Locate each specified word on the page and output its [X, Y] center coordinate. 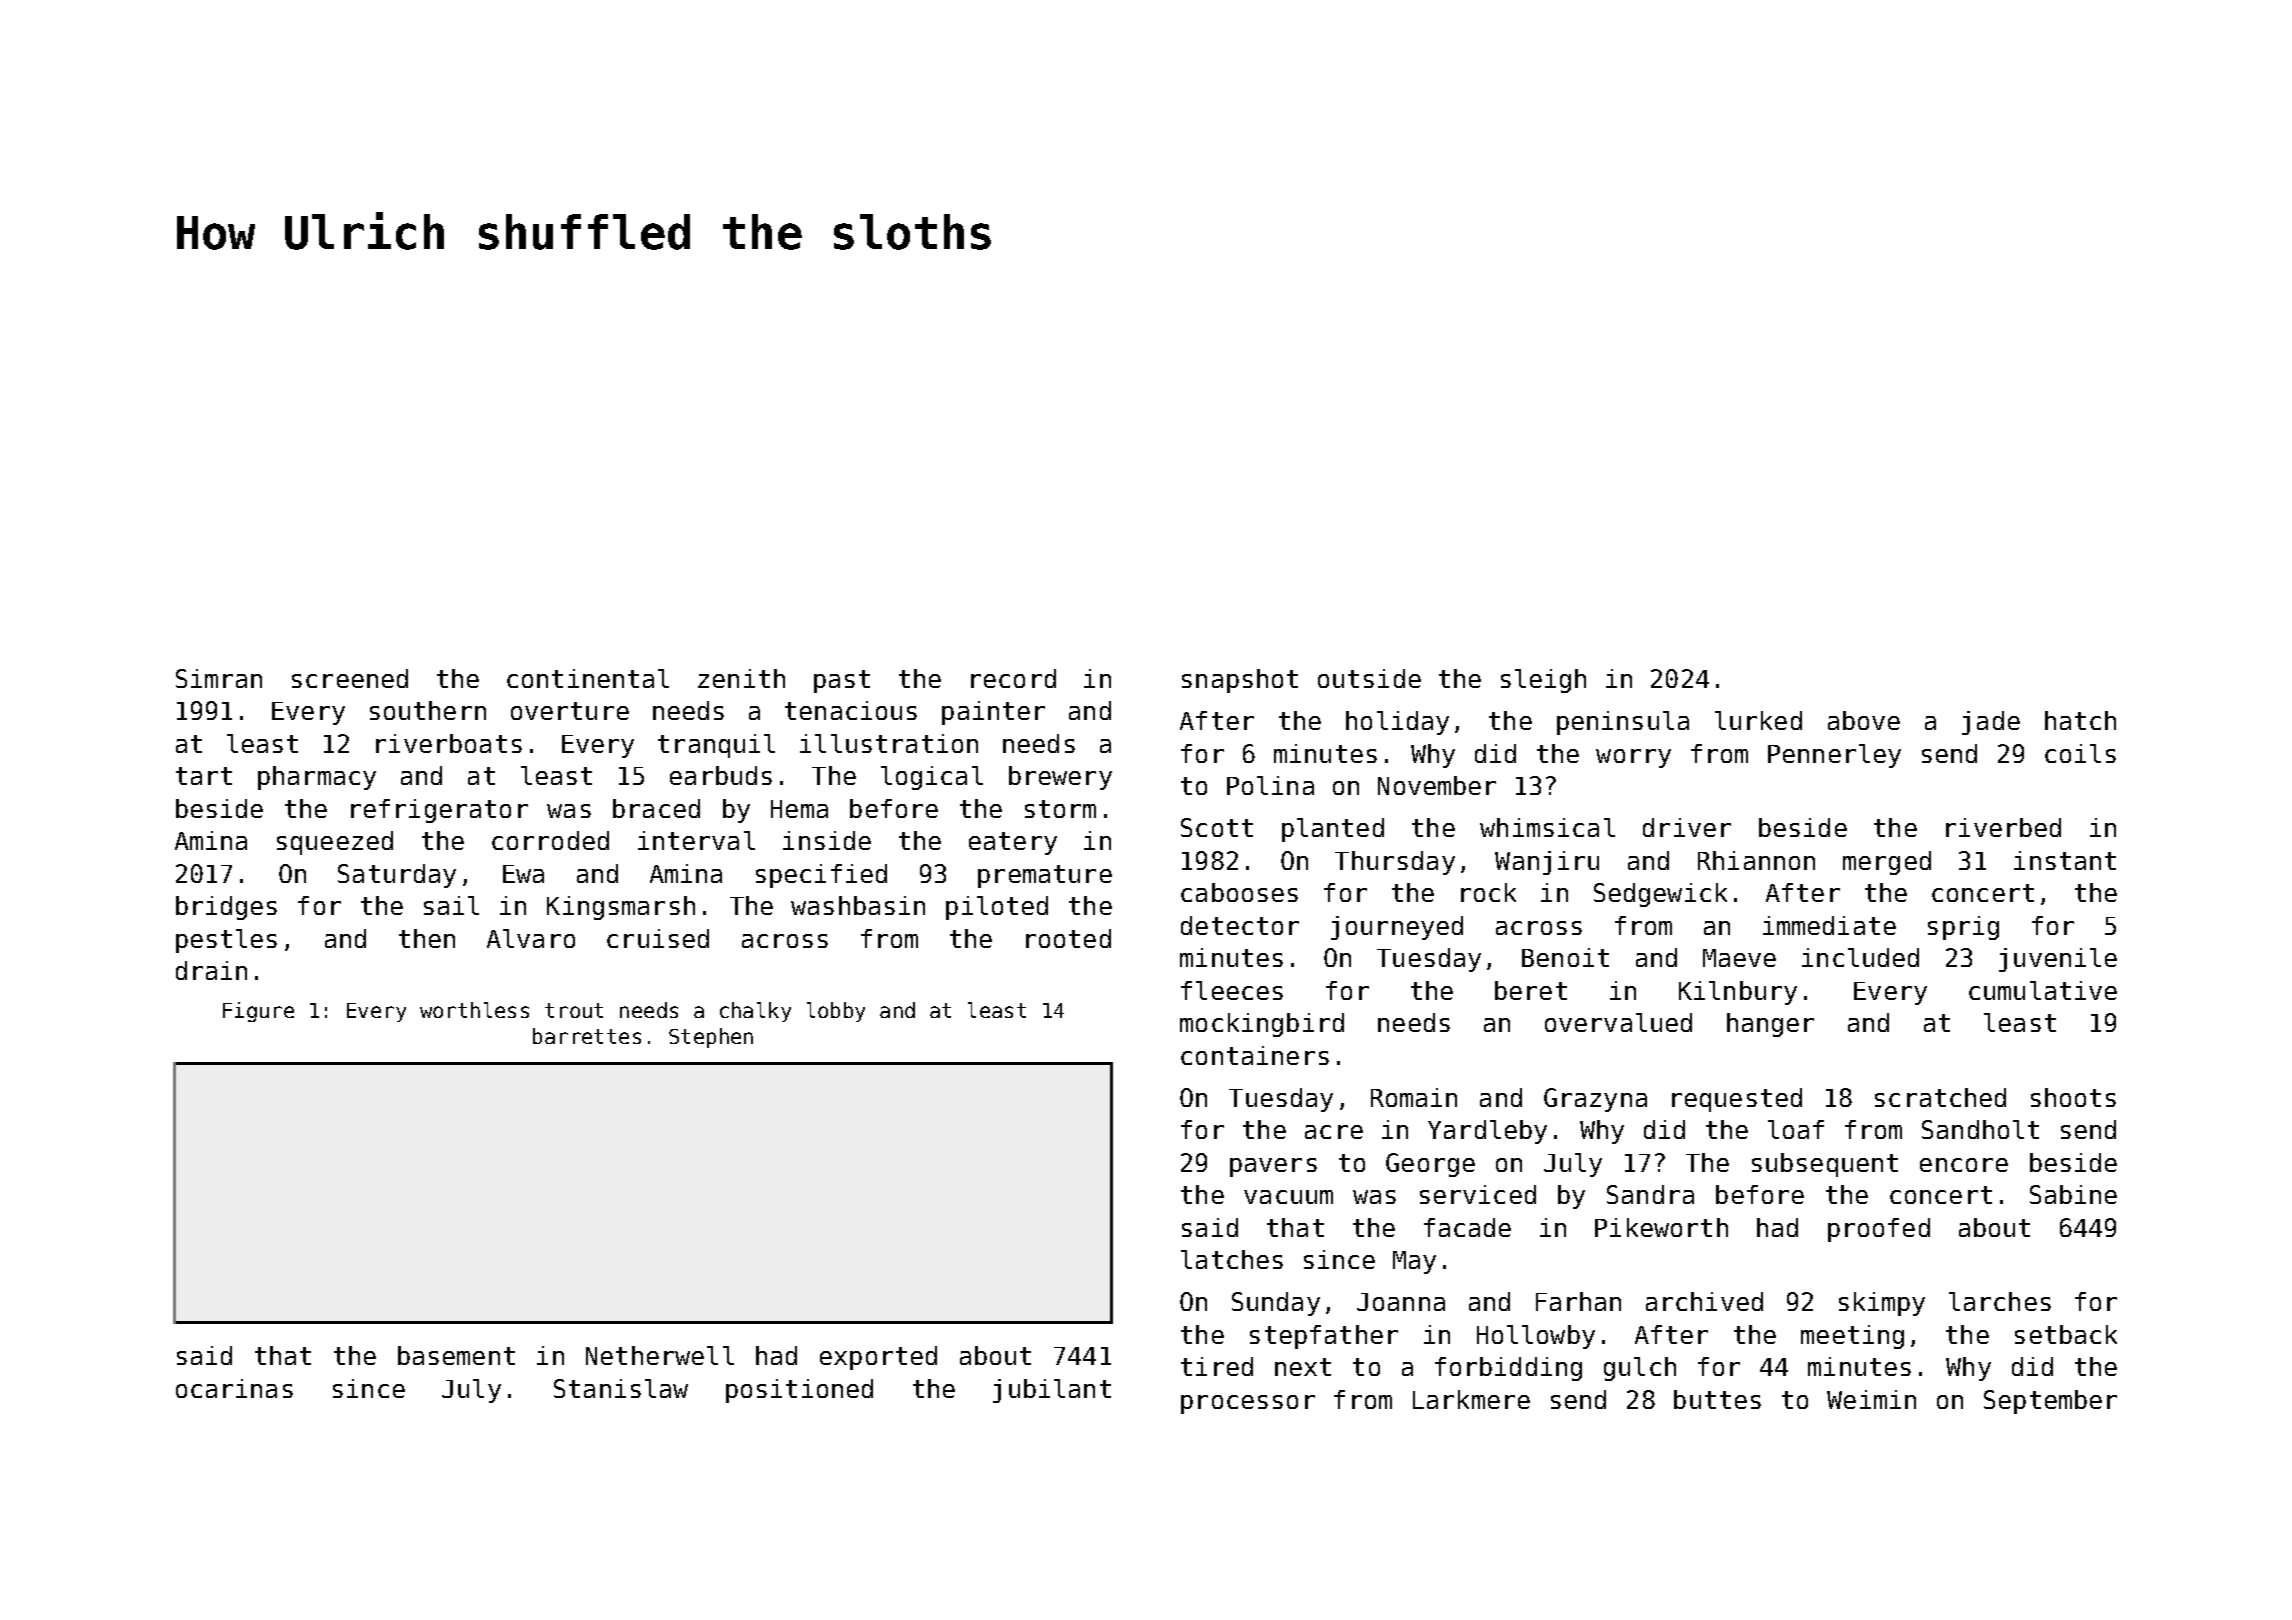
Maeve [1739, 958]
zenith [741, 678]
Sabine [2073, 1194]
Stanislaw [621, 1388]
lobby [836, 1012]
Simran [219, 678]
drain [211, 970]
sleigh [1543, 681]
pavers [1273, 1167]
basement [456, 1355]
